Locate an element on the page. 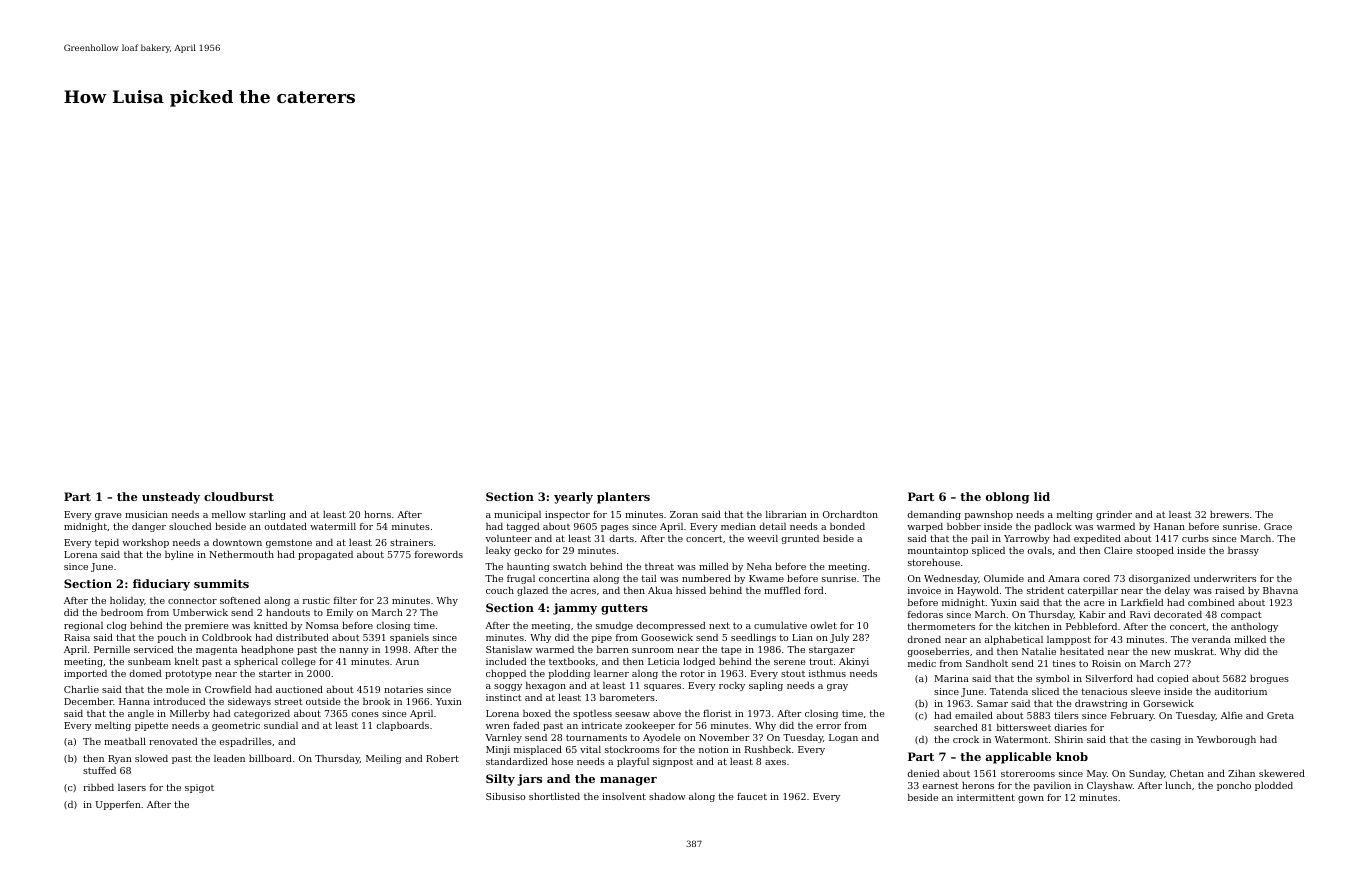 The height and width of the image is (887, 1372). swatch is located at coordinates (569, 566).
